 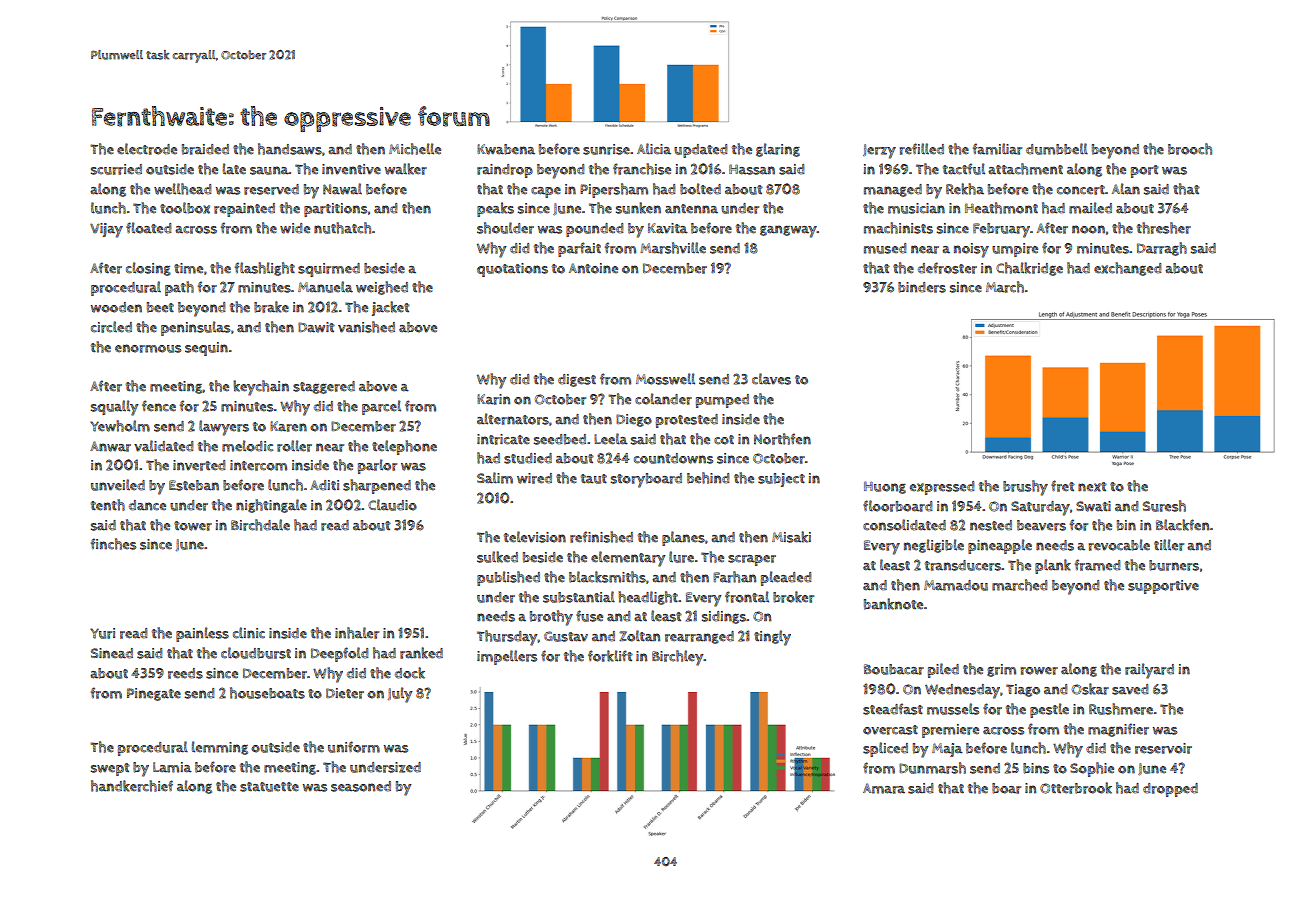 I want to click on lemming, so click(x=220, y=748).
